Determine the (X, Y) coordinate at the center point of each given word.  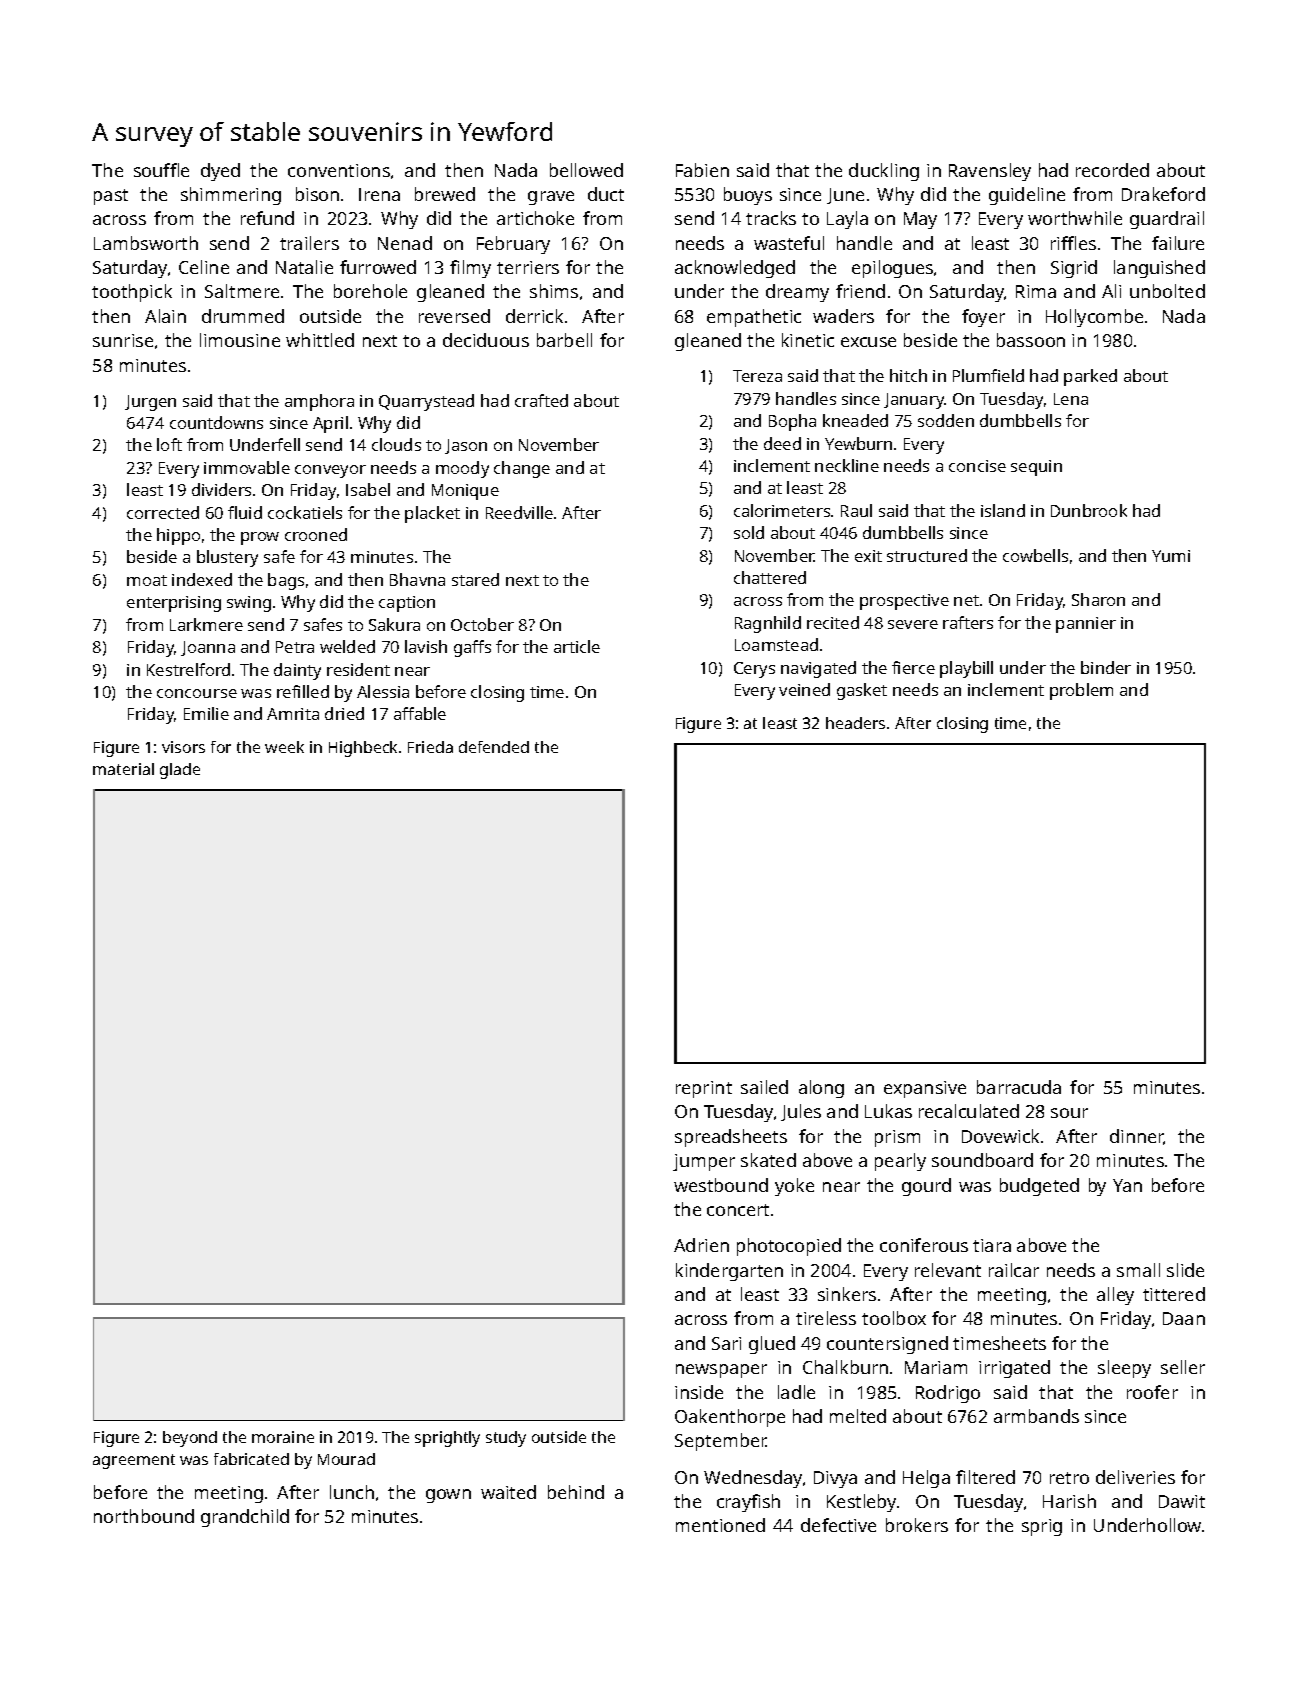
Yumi (1171, 556)
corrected (163, 512)
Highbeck (363, 749)
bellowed (586, 170)
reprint (704, 1089)
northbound (144, 1516)
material (123, 769)
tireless (826, 1318)
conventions (339, 170)
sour (1069, 1113)
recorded (1112, 170)
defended (494, 747)
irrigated (1014, 1369)
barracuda (1019, 1087)
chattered (770, 577)
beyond (190, 1439)
